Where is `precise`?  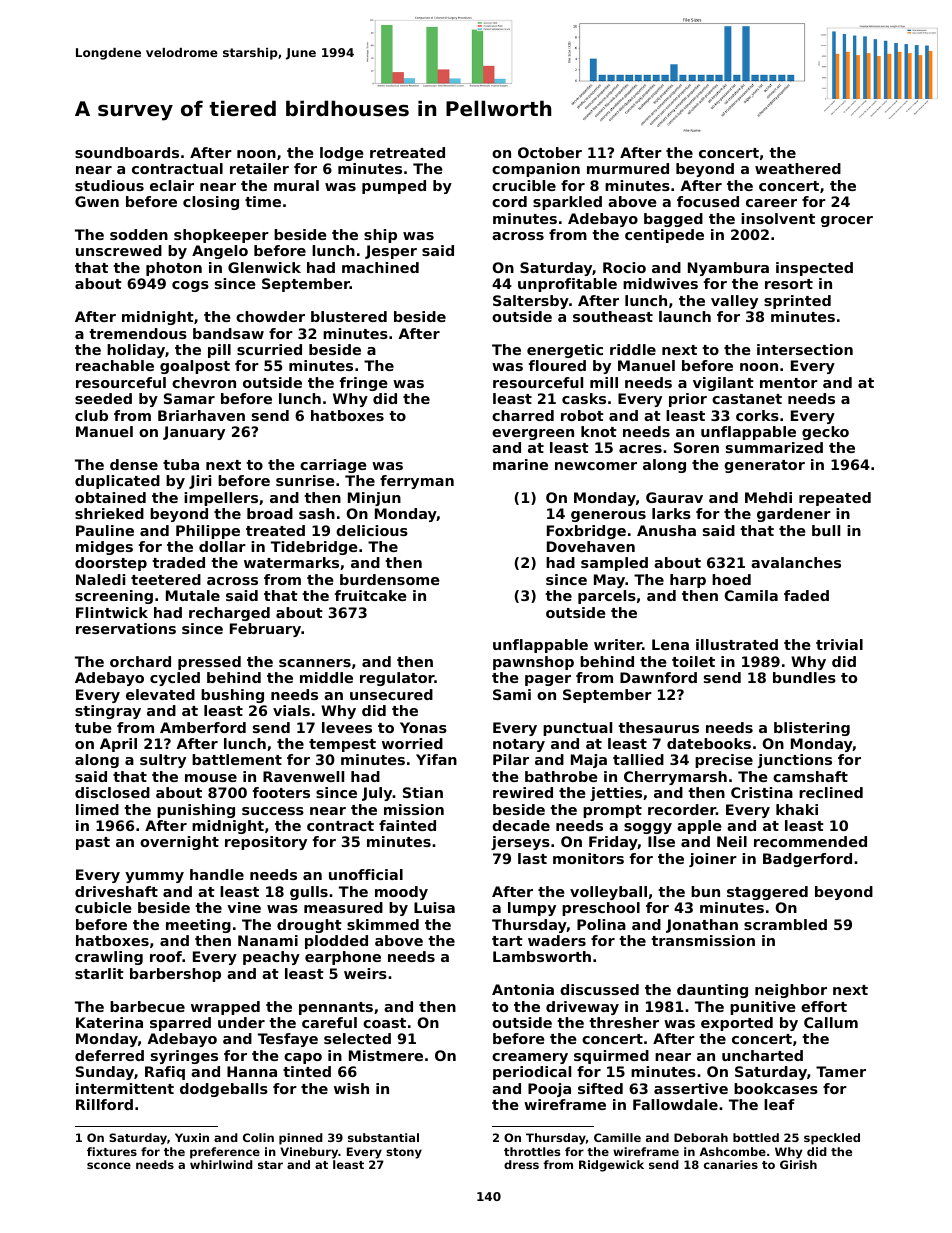 precise is located at coordinates (724, 761).
